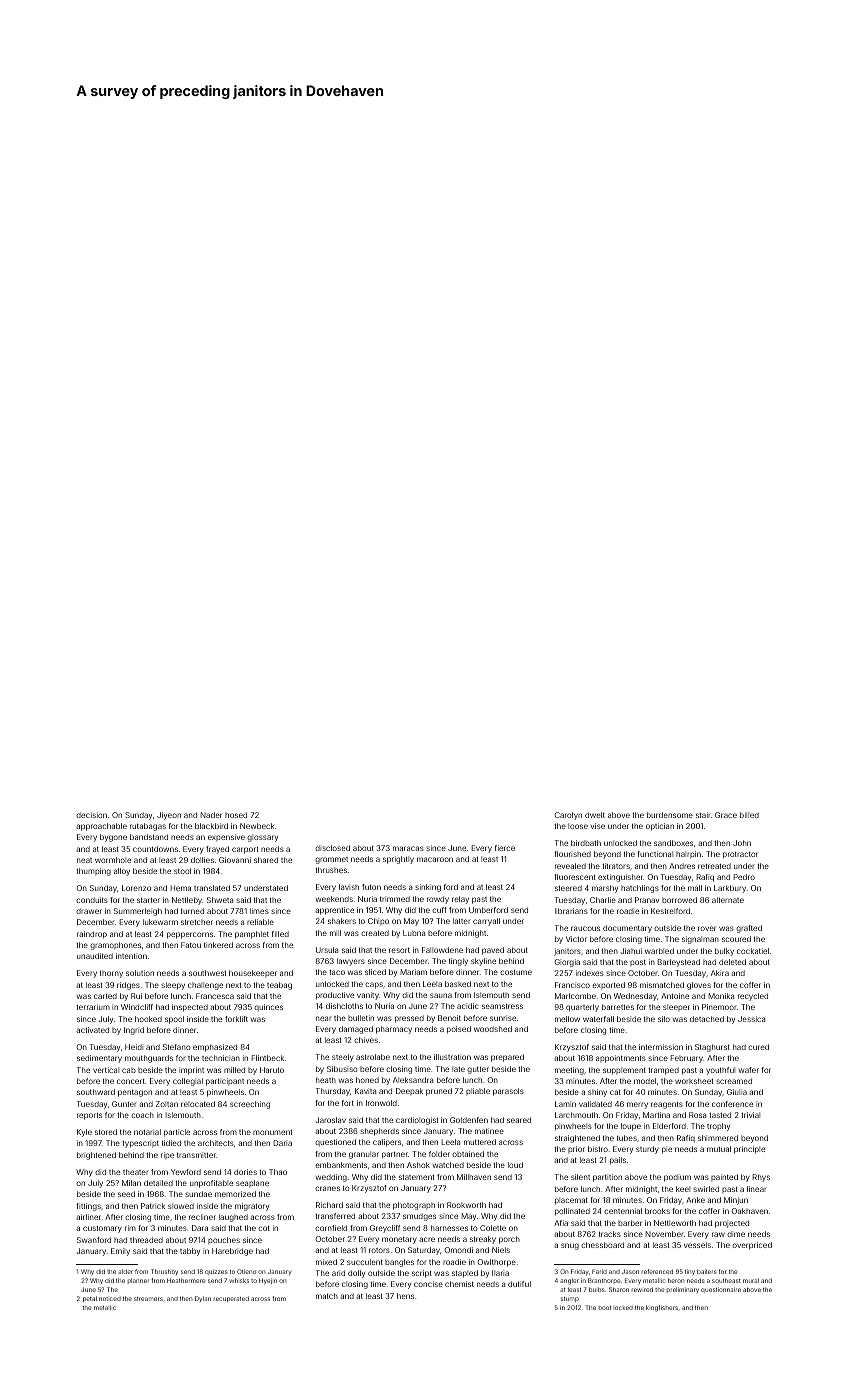 The height and width of the document is (1400, 849). What do you see at coordinates (198, 1194) in the document?
I see `sundae` at bounding box center [198, 1194].
